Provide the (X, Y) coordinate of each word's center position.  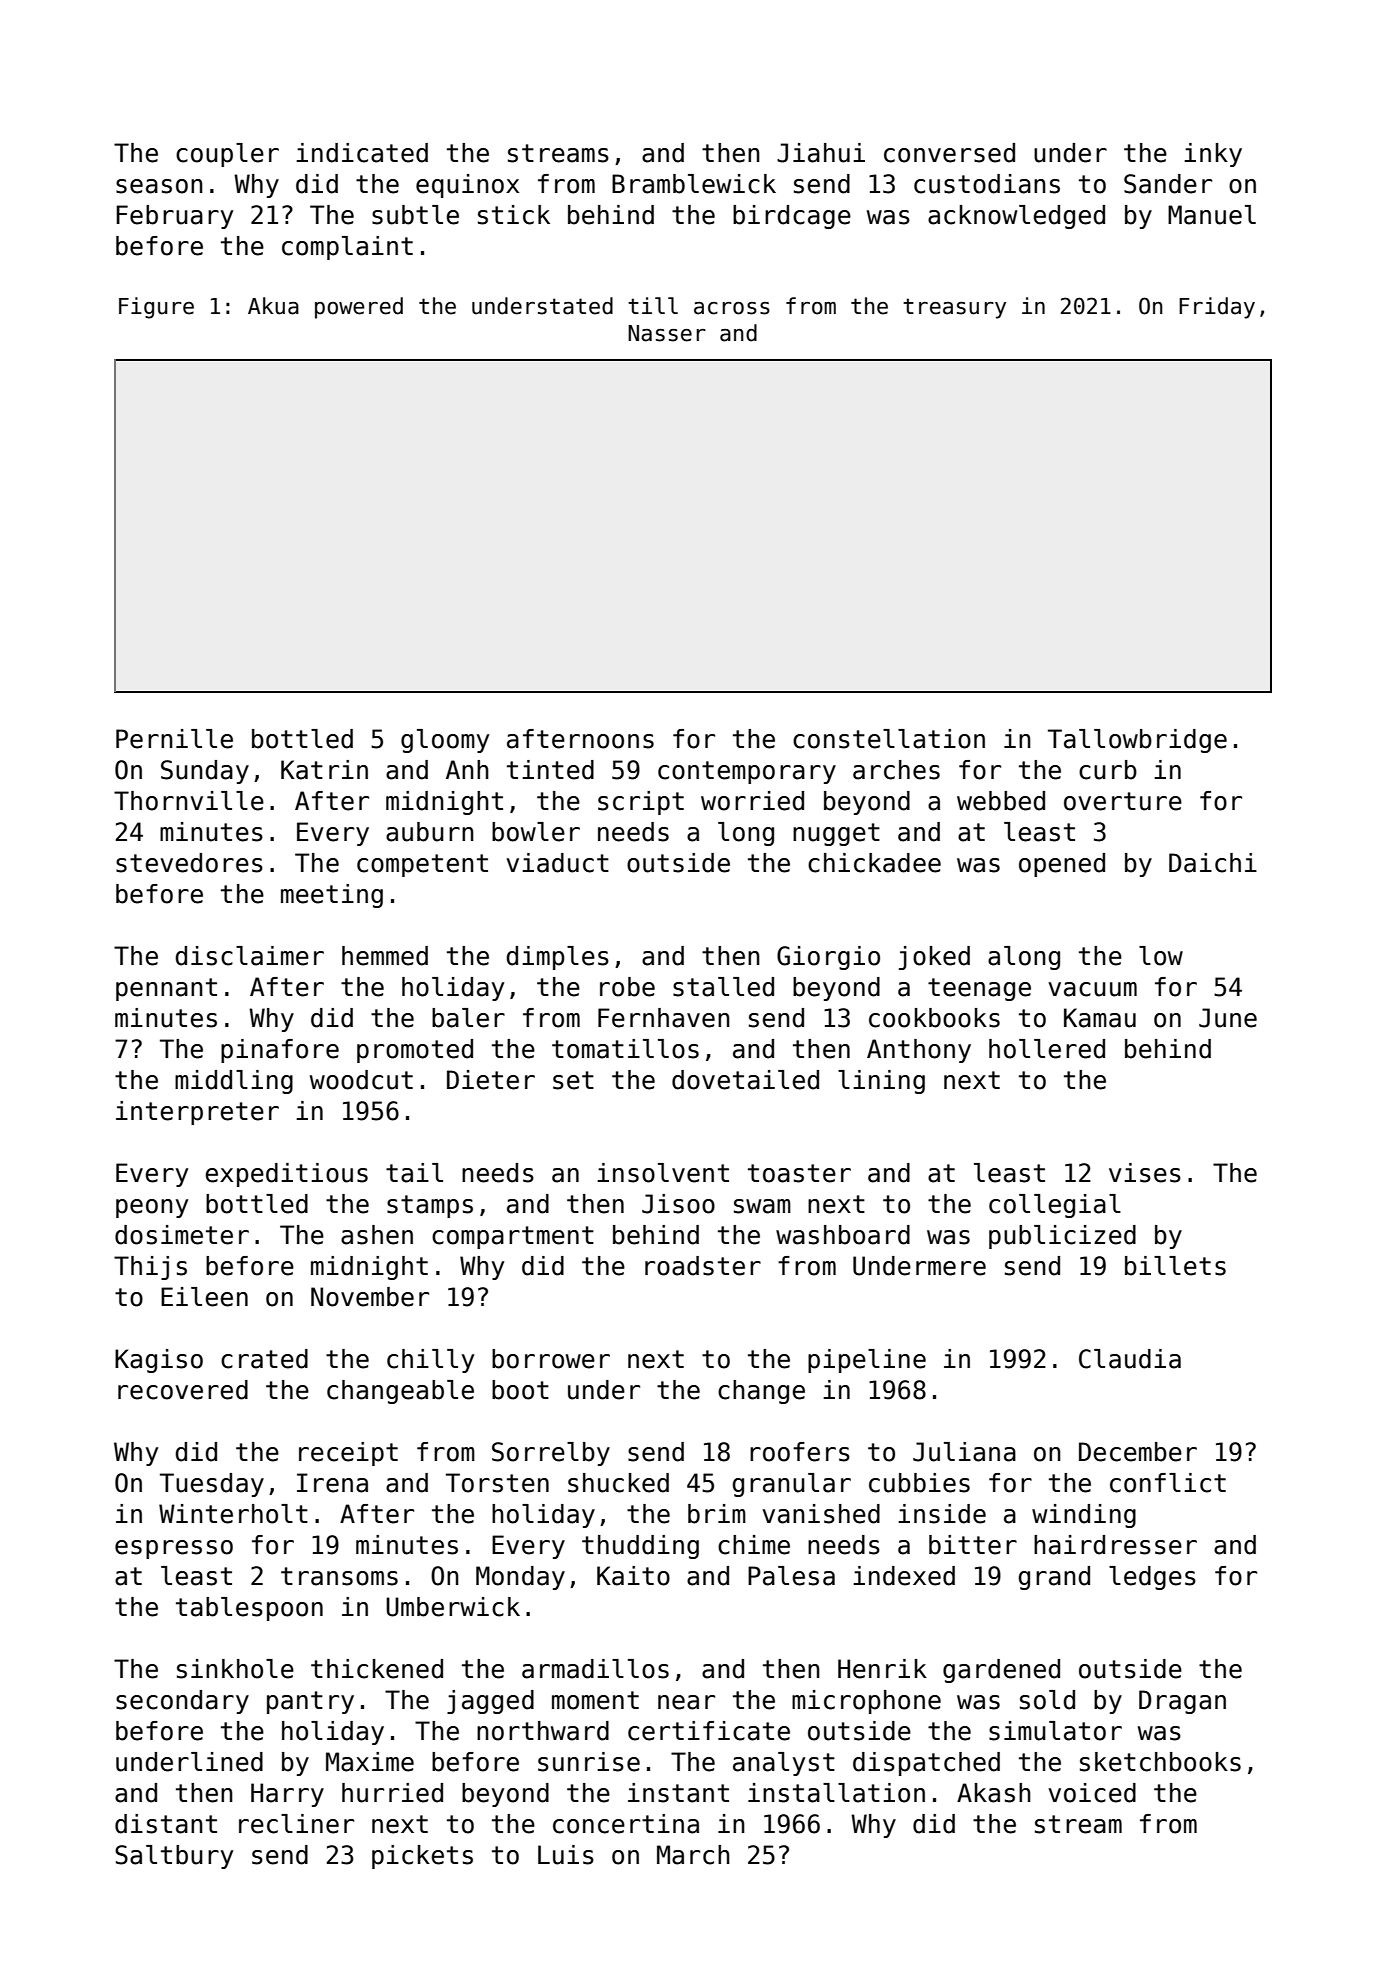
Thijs (150, 1268)
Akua (273, 306)
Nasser (667, 333)
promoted (415, 1051)
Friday (1217, 308)
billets (1175, 1266)
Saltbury (174, 1857)
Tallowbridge (1137, 741)
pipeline (867, 1361)
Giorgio (828, 958)
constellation (889, 739)
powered (359, 308)
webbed (1001, 801)
